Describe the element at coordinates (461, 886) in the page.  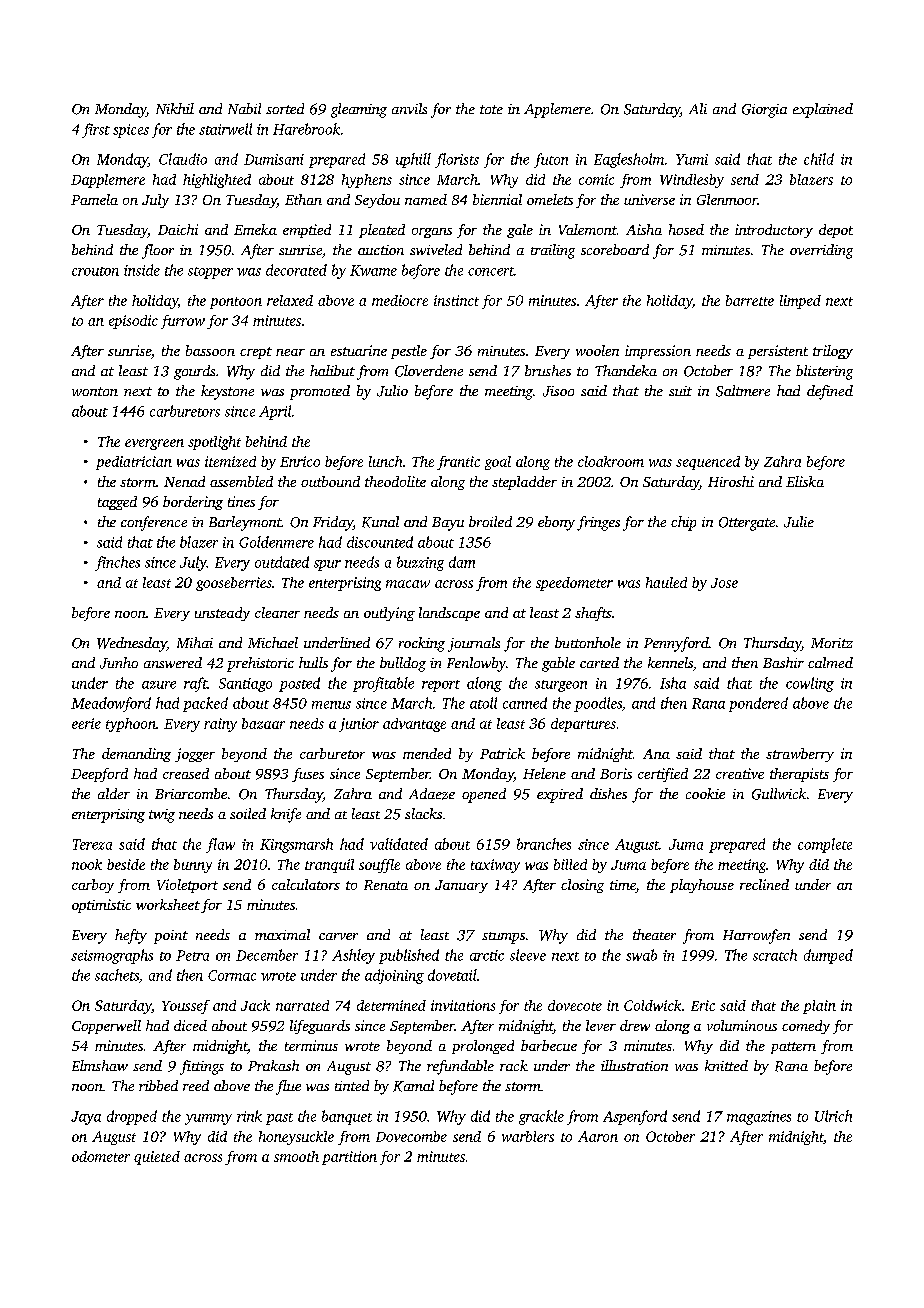
I see `January` at that location.
